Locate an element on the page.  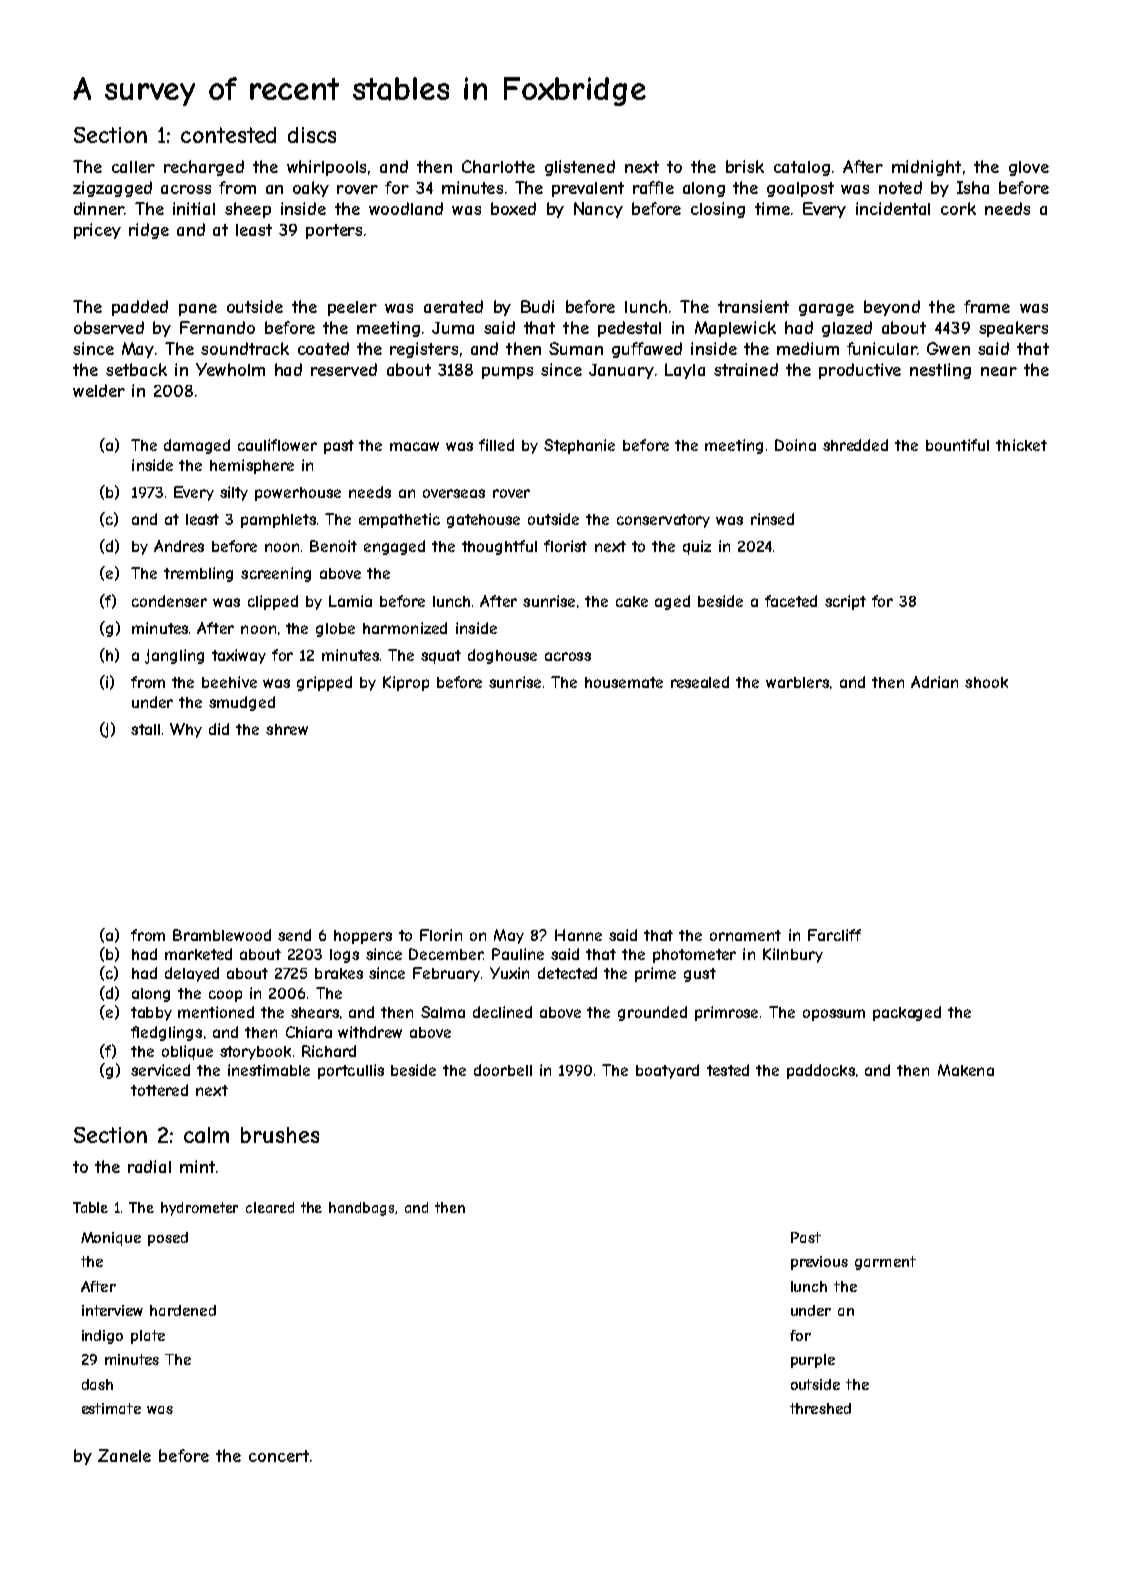
Doina is located at coordinates (795, 445).
